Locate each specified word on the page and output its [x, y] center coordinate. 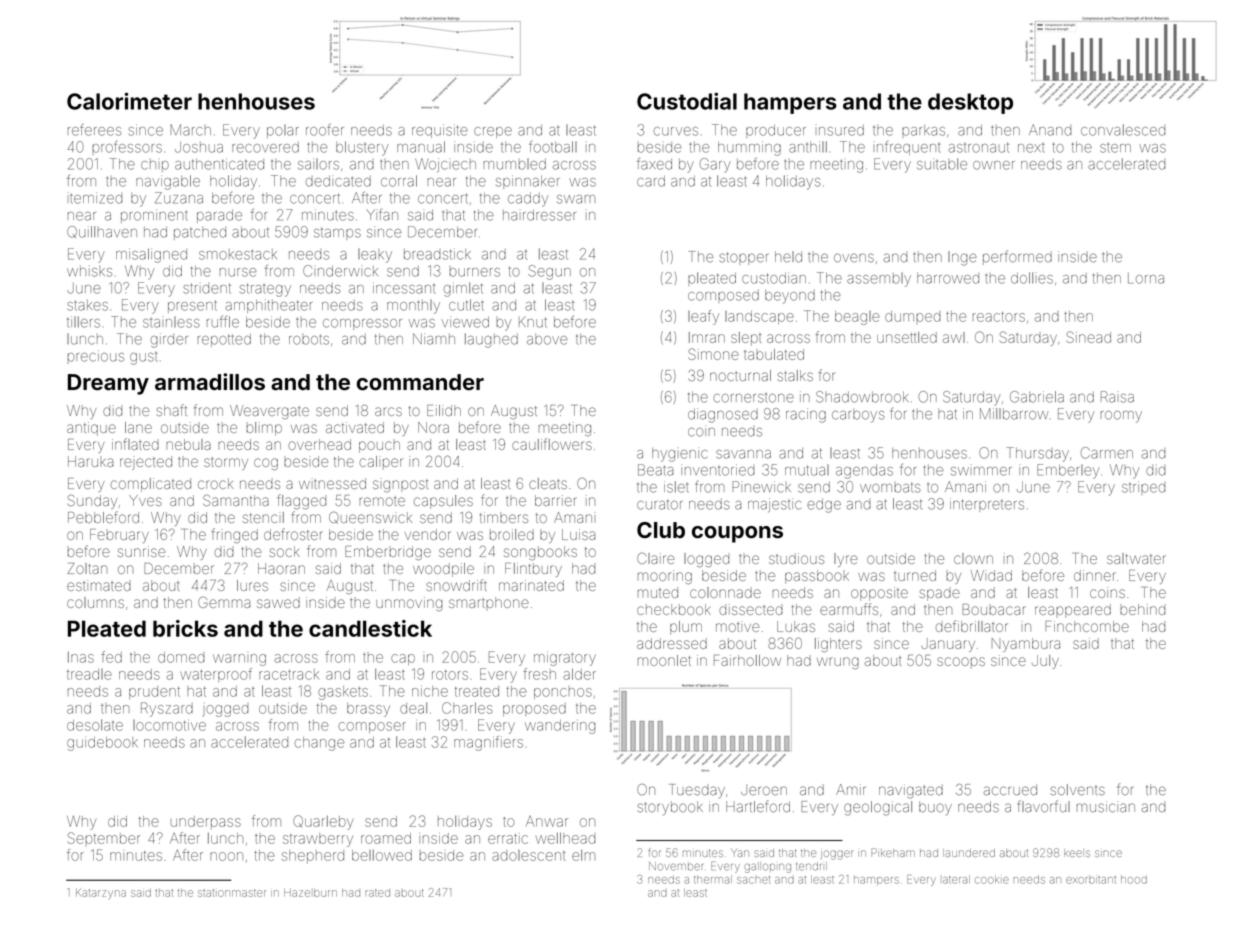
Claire [655, 558]
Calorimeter [129, 101]
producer [776, 131]
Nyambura [1026, 645]
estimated [99, 585]
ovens [854, 257]
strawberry [318, 840]
